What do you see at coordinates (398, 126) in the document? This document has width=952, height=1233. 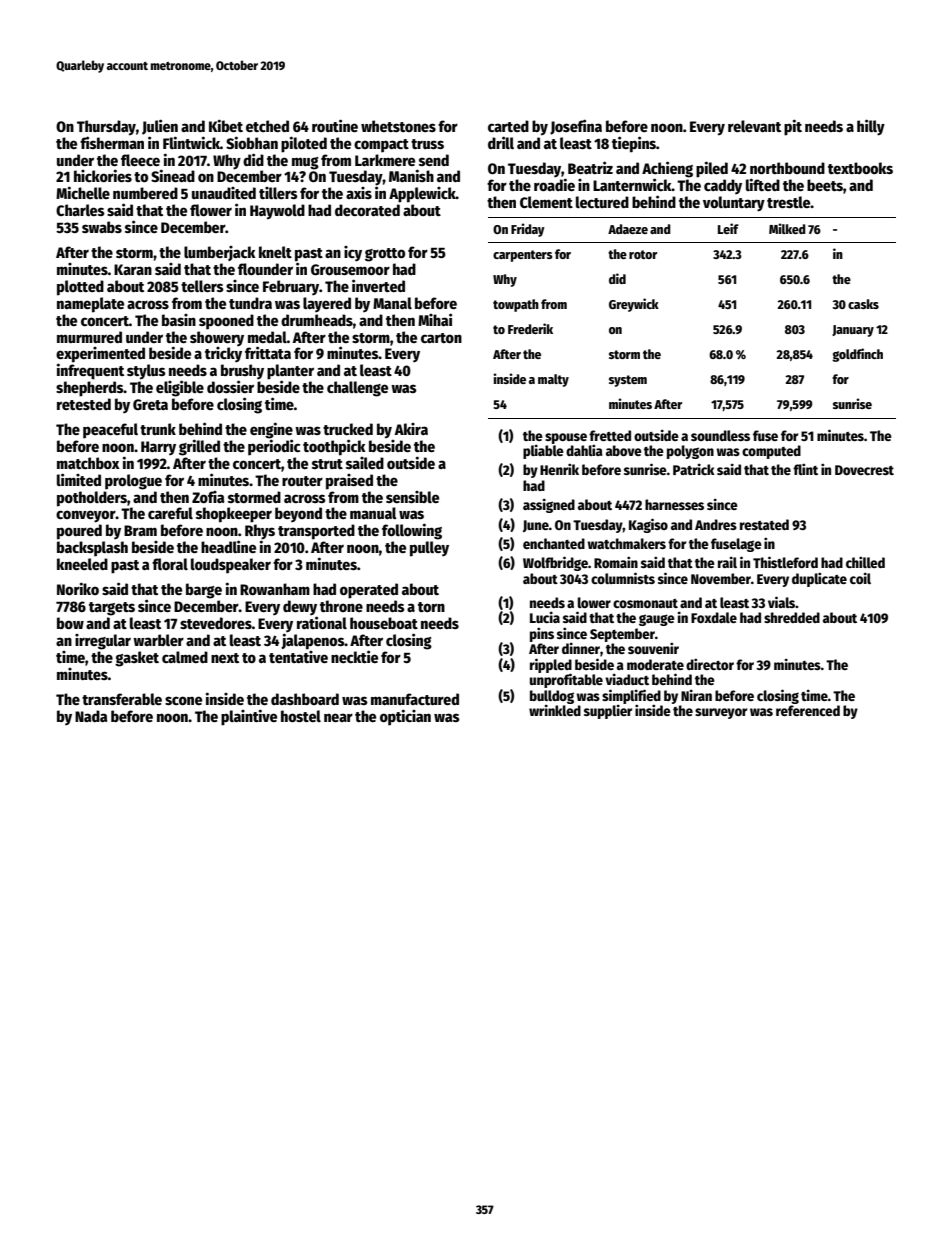 I see `whetstones` at bounding box center [398, 126].
